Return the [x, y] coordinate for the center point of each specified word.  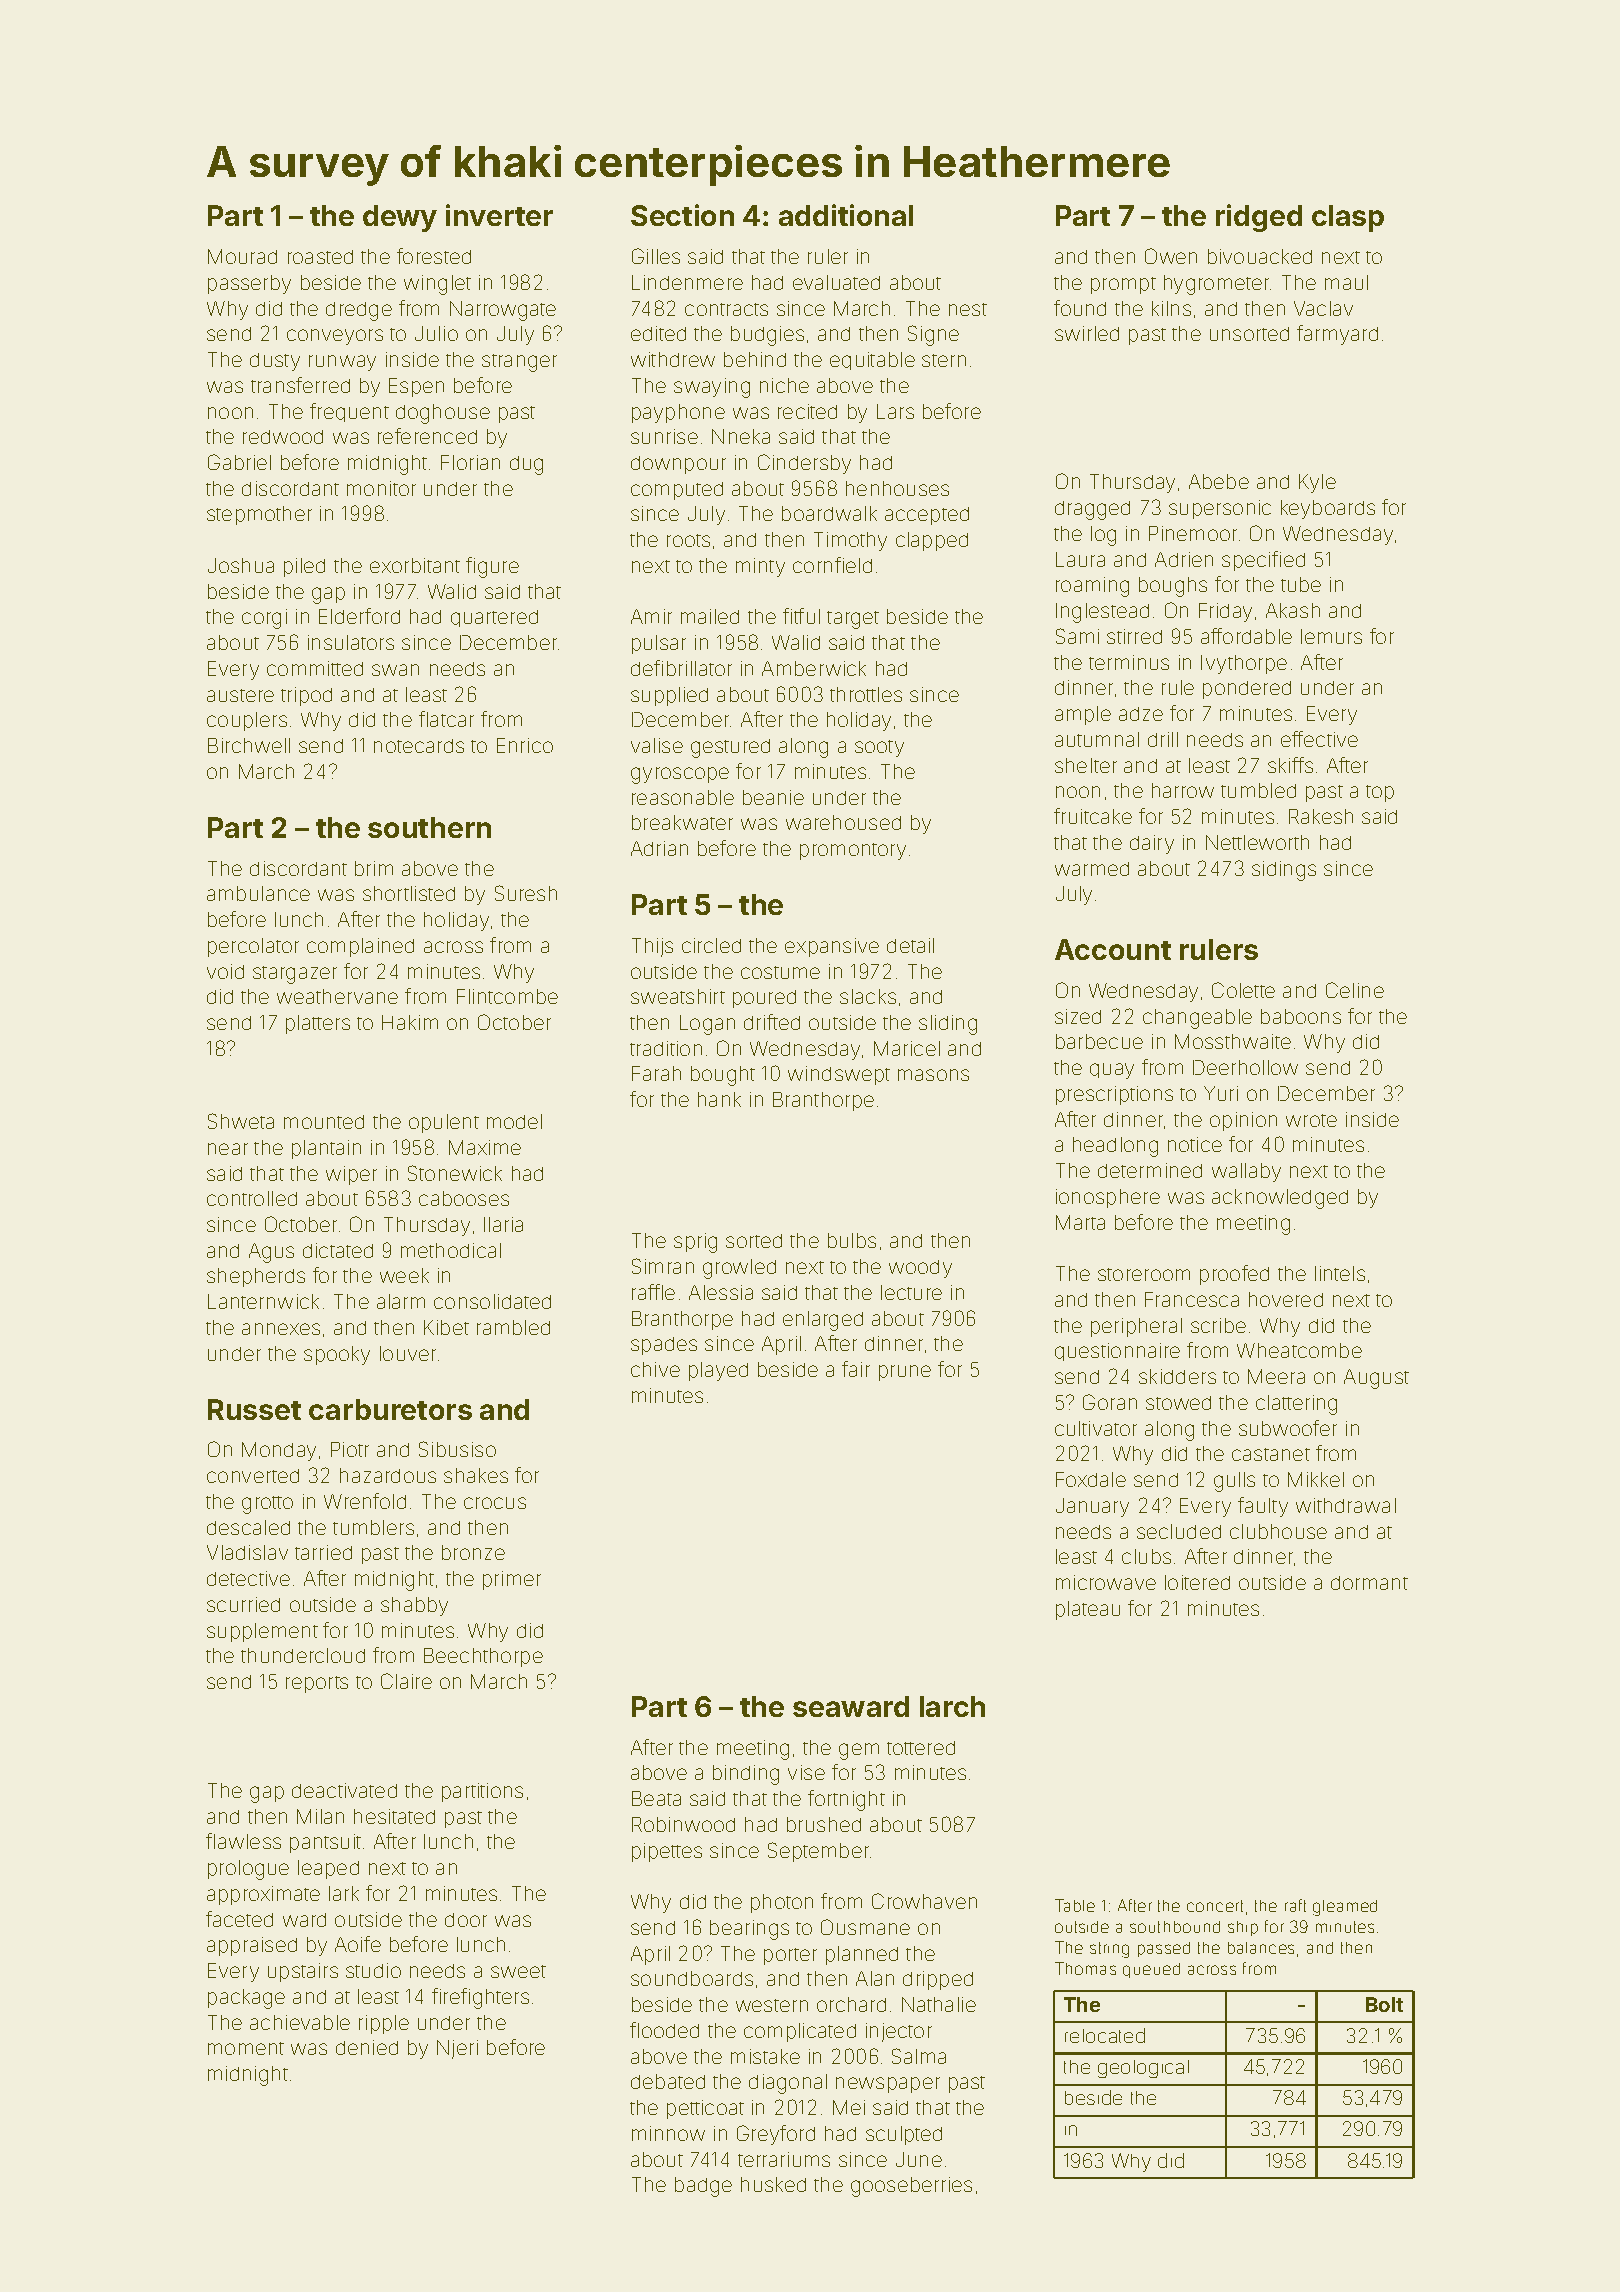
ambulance [258, 893]
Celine [1355, 990]
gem [859, 1751]
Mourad [242, 256]
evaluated [836, 282]
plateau [1088, 1610]
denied [367, 2047]
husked [773, 2184]
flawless [243, 1841]
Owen [1171, 256]
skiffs [1290, 765]
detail [910, 945]
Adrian [659, 848]
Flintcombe [507, 996]
